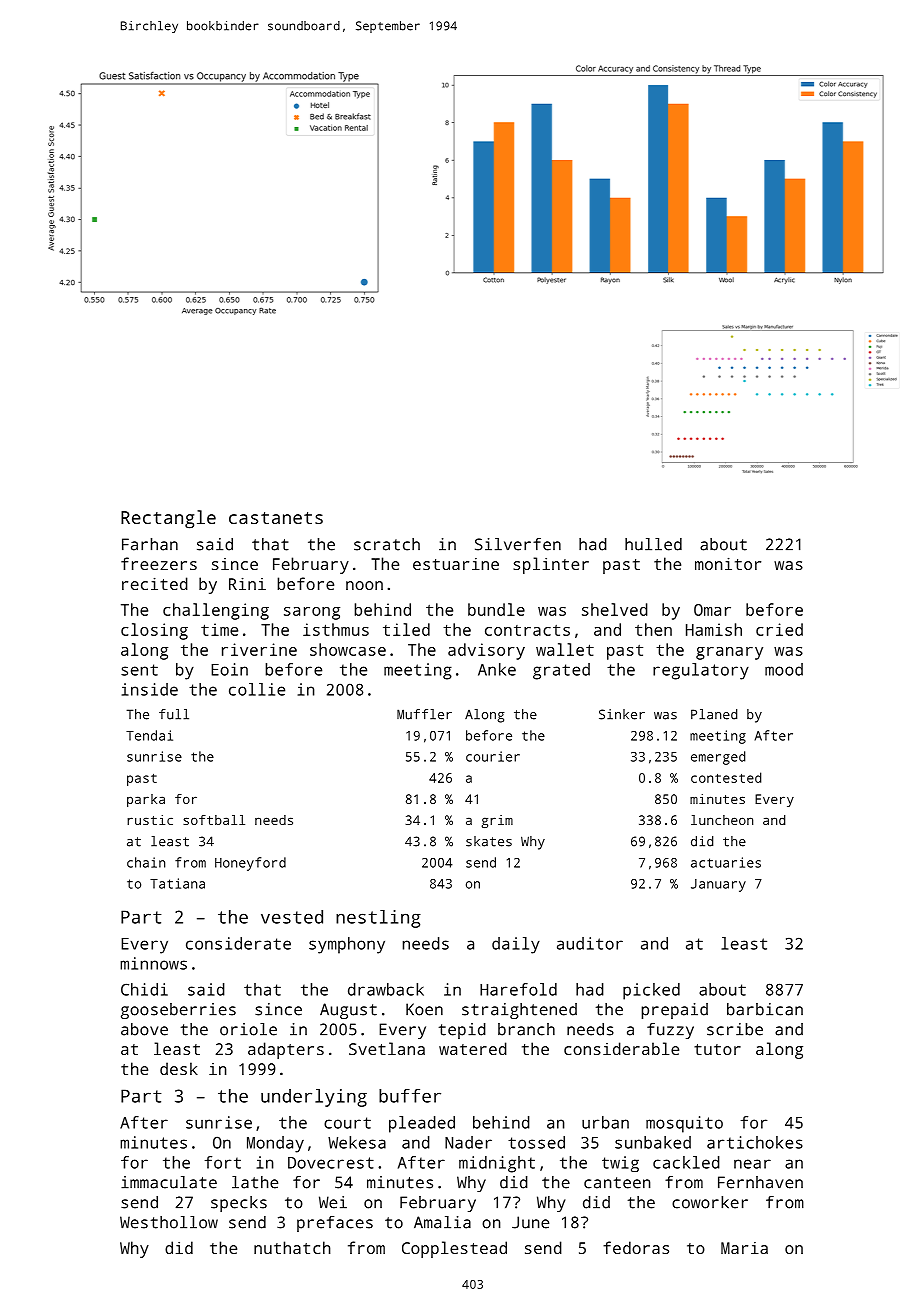 This screenshot has height=1308, width=924. I want to click on Copplestead, so click(454, 1249).
